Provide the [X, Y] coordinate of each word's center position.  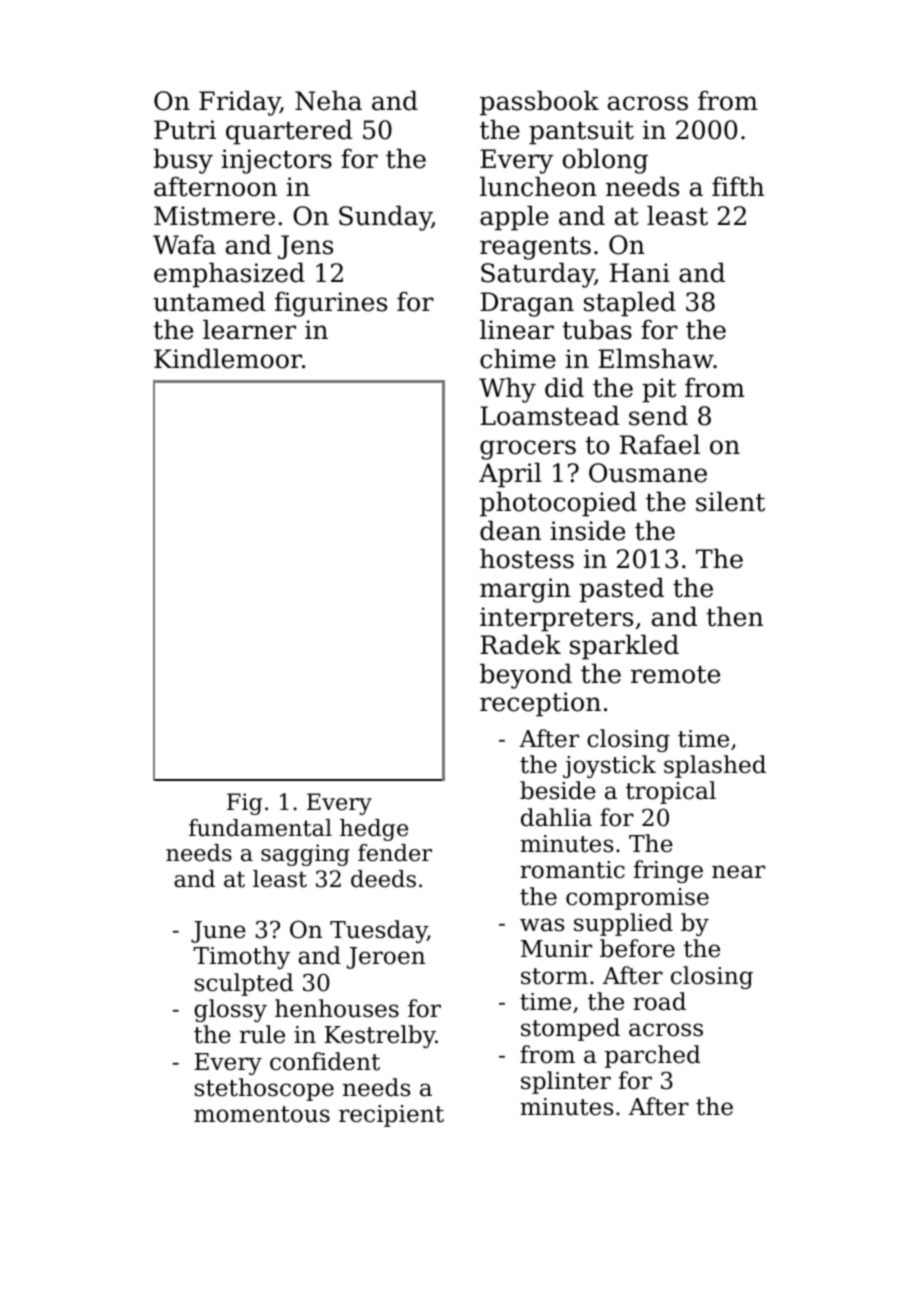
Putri [185, 130]
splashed [715, 766]
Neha [328, 100]
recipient [391, 1116]
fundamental [260, 828]
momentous [262, 1114]
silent [730, 501]
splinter [566, 1082]
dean [510, 530]
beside [558, 790]
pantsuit [581, 132]
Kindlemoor [228, 358]
